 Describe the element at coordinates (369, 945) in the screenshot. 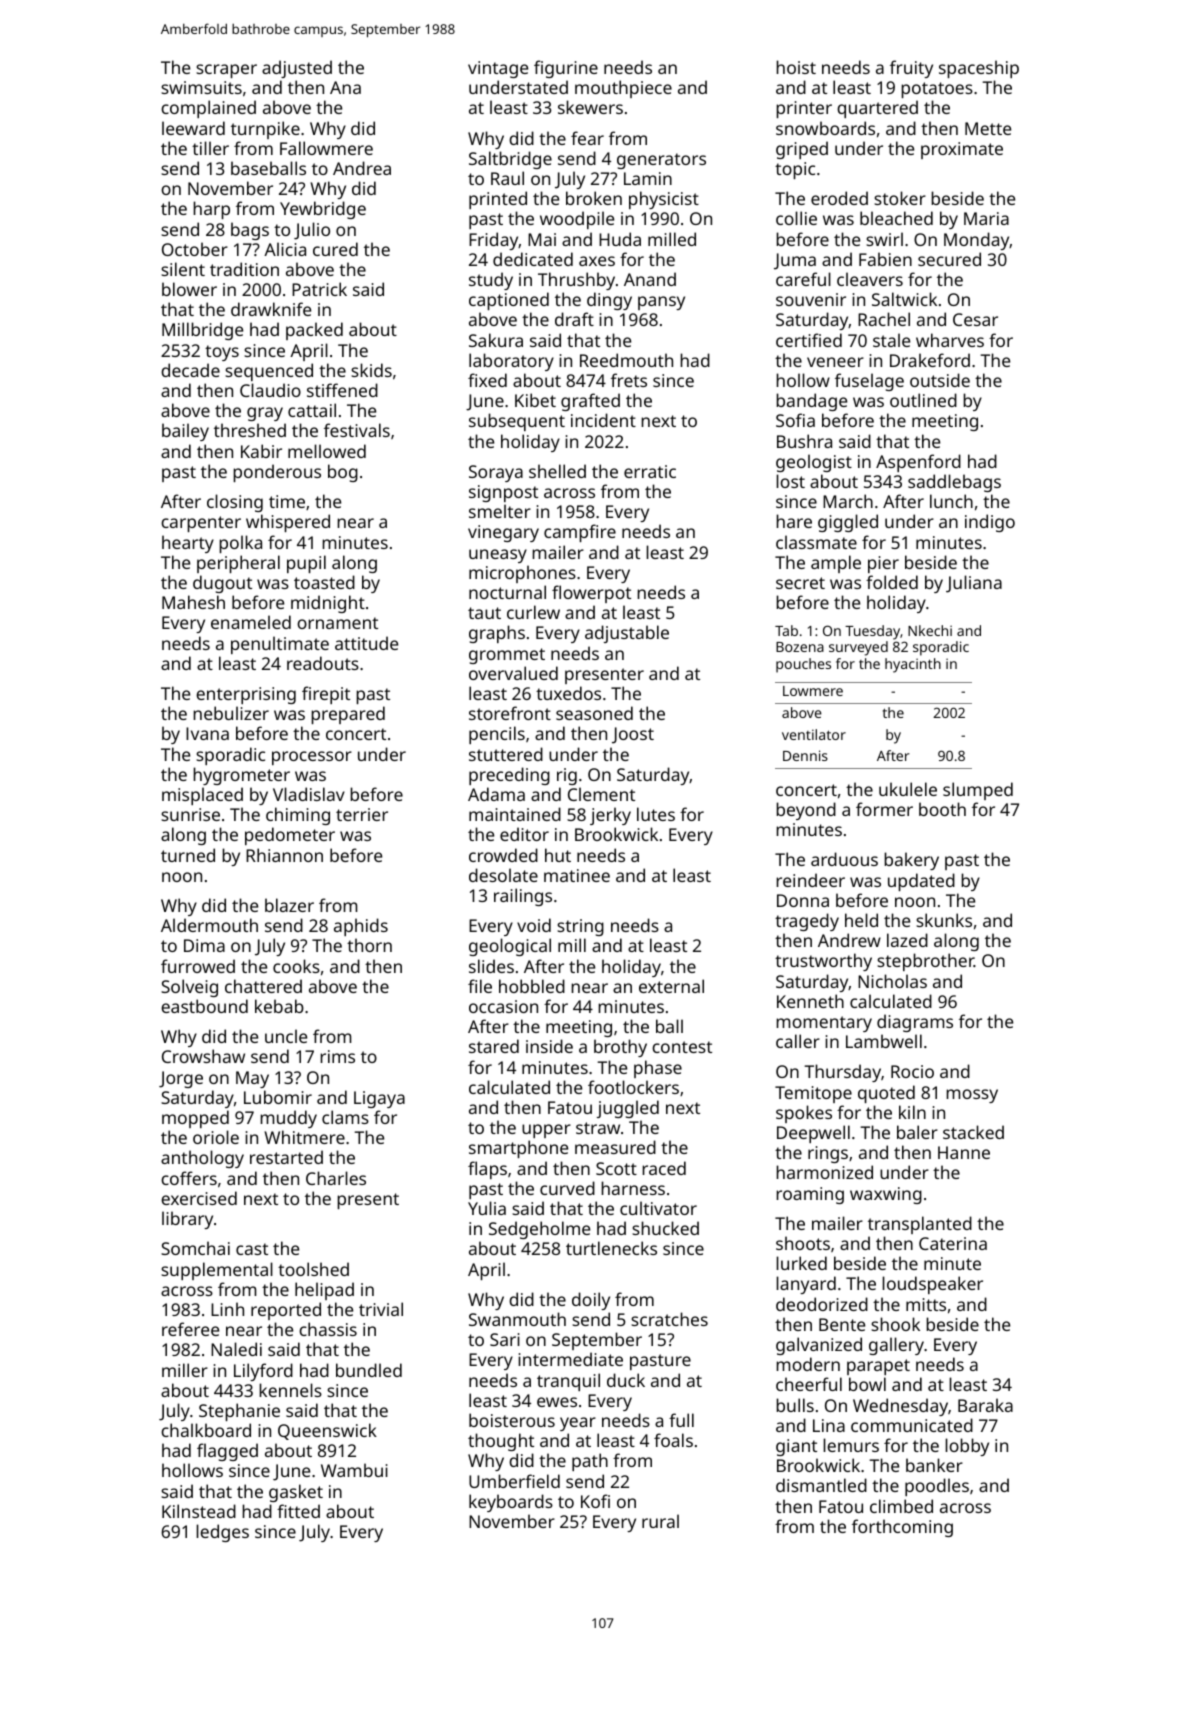

I see `thorn` at that location.
